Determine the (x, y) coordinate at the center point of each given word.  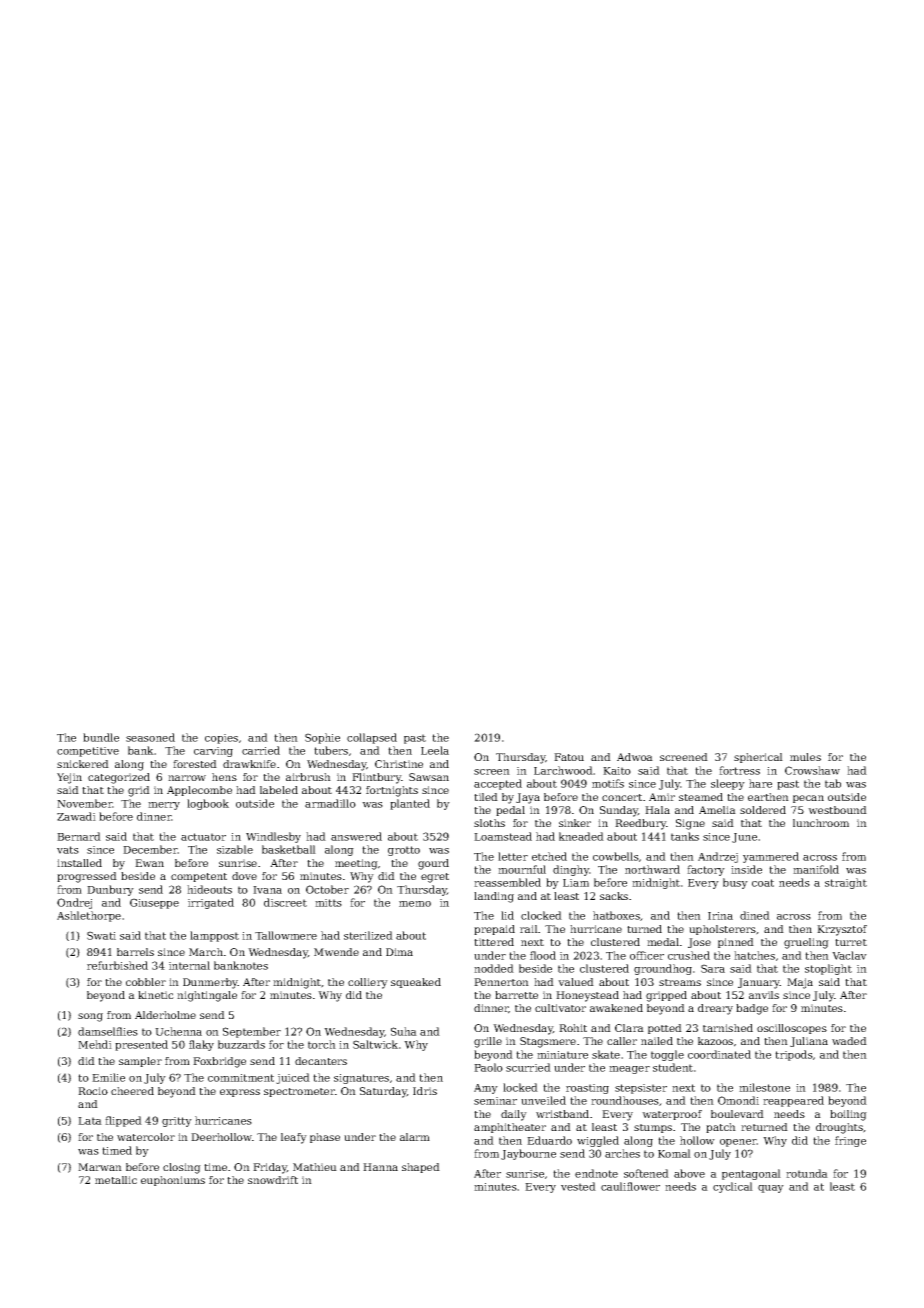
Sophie (322, 738)
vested (578, 1186)
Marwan (100, 1167)
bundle (101, 737)
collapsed (372, 738)
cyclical (733, 1187)
